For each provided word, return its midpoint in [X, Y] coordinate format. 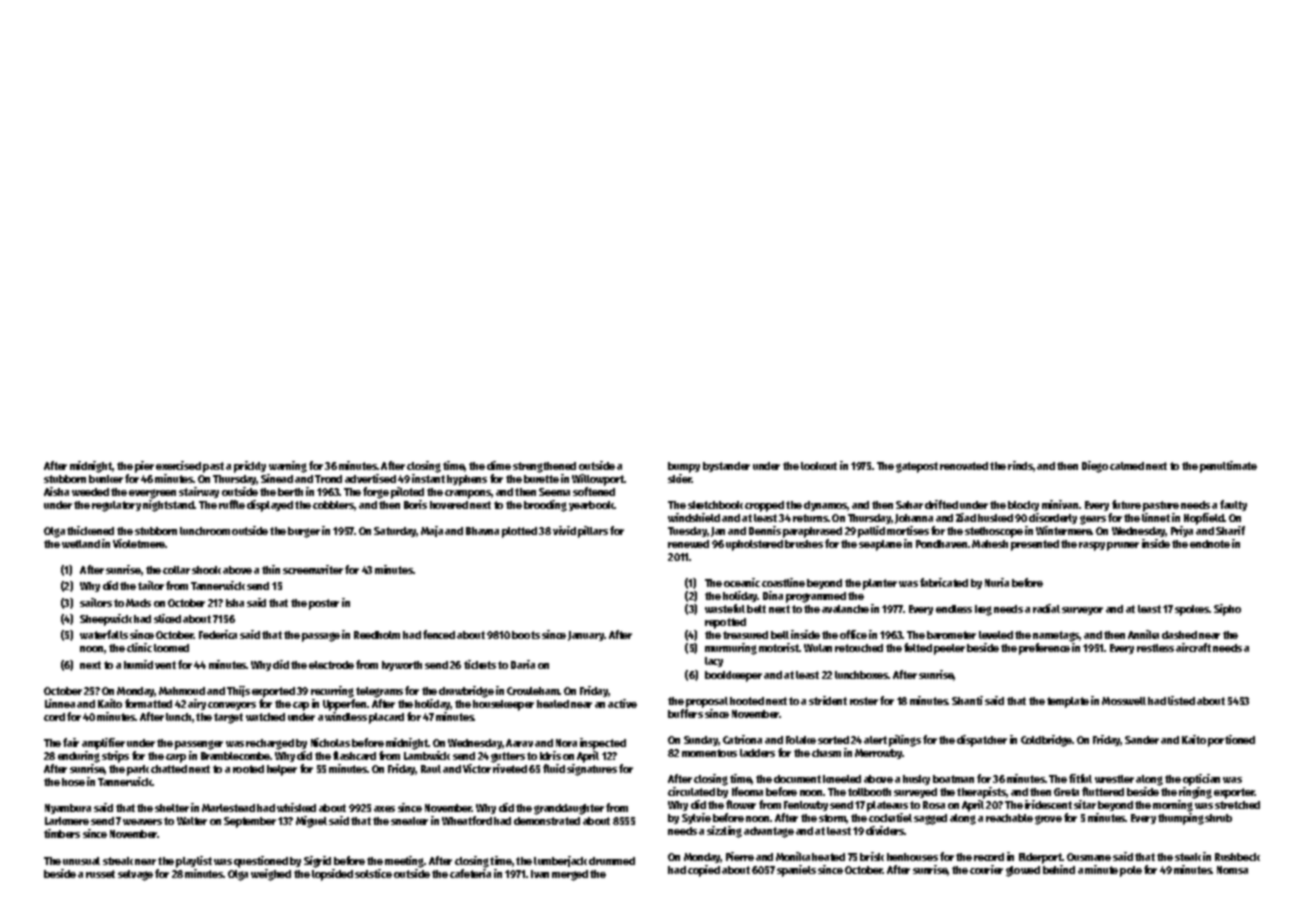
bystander [726, 467]
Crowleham [533, 691]
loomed [171, 648]
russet [100, 874]
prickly [250, 467]
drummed [612, 861]
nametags [1056, 636]
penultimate [1228, 467]
